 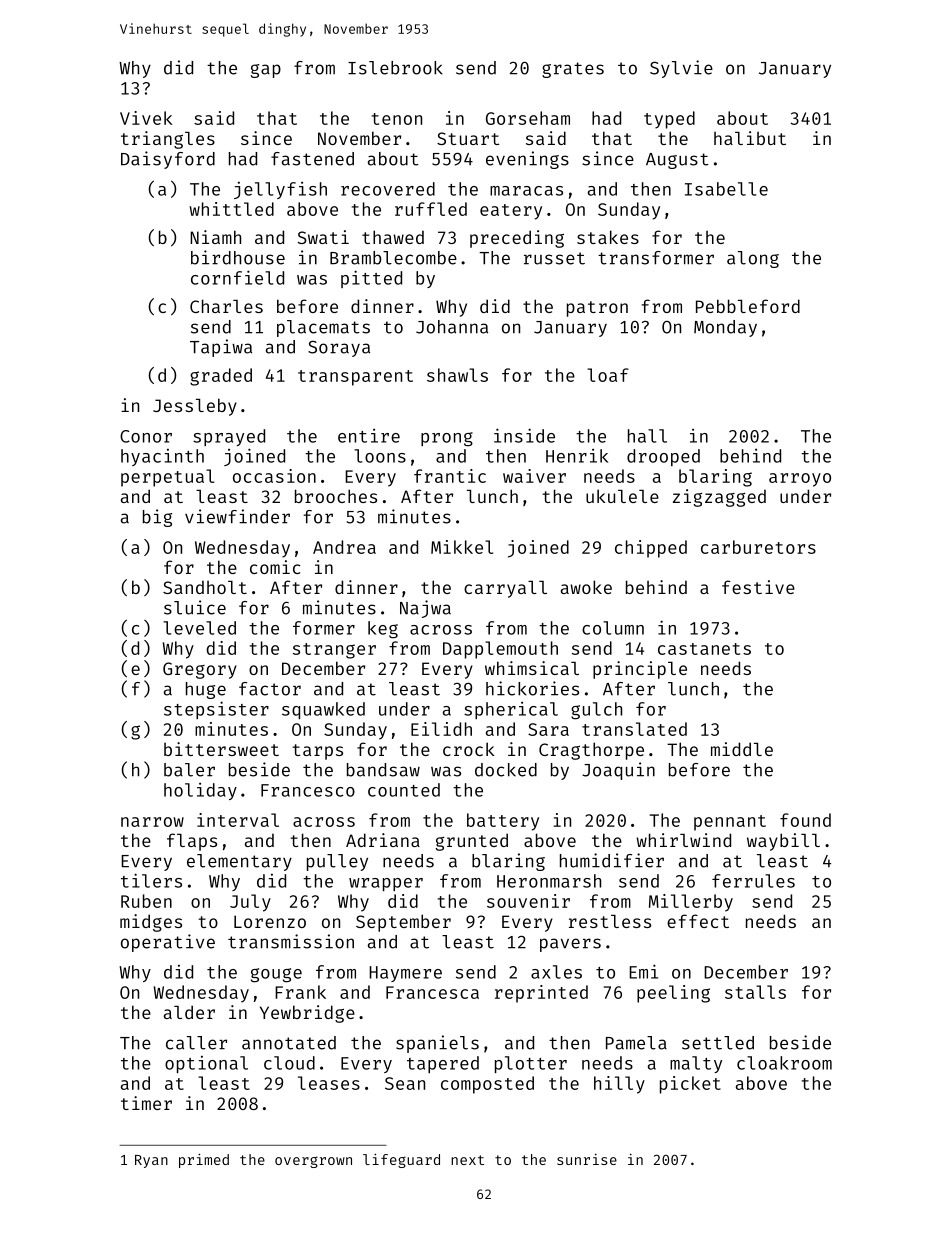 What do you see at coordinates (640, 670) in the page?
I see `principle` at bounding box center [640, 670].
